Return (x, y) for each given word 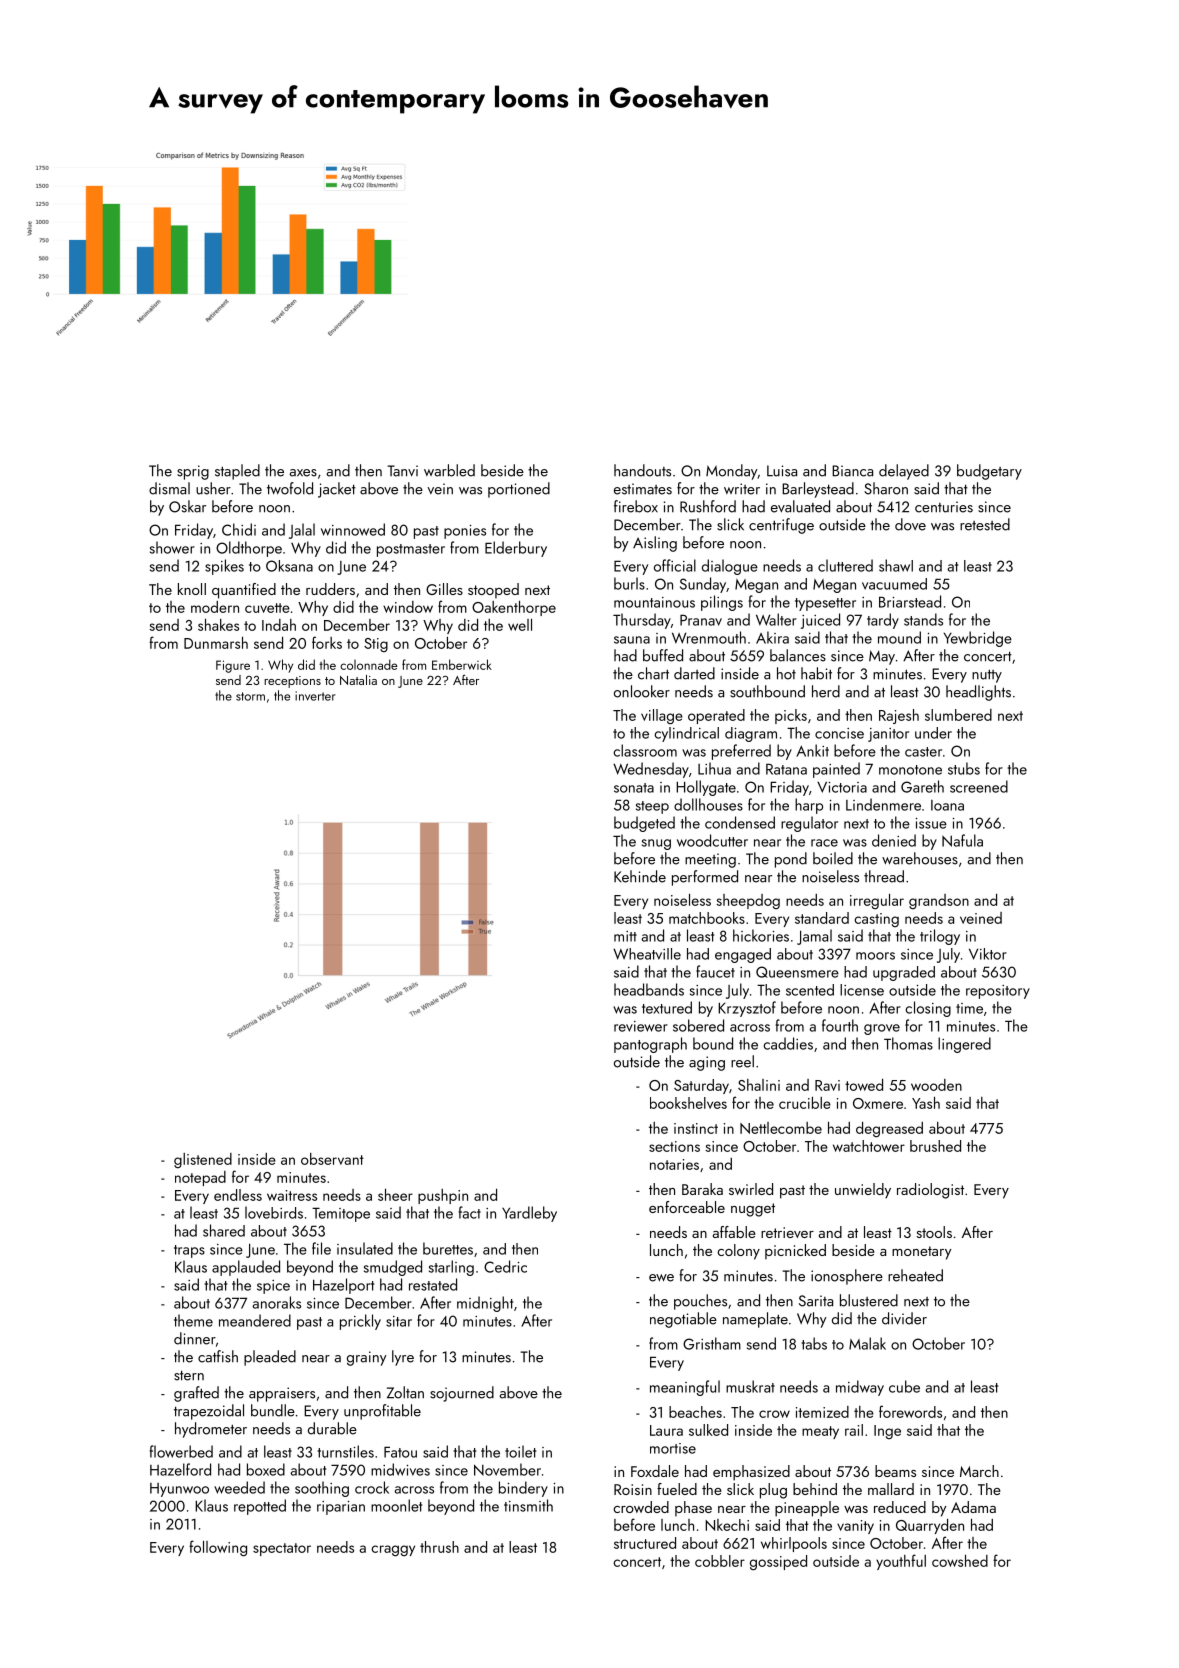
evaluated (800, 506)
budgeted (644, 824)
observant (332, 1159)
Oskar (187, 506)
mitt (625, 936)
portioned (519, 490)
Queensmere (797, 972)
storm (250, 696)
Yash (926, 1103)
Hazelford (180, 1469)
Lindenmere (883, 804)
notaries (674, 1164)
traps (189, 1251)
